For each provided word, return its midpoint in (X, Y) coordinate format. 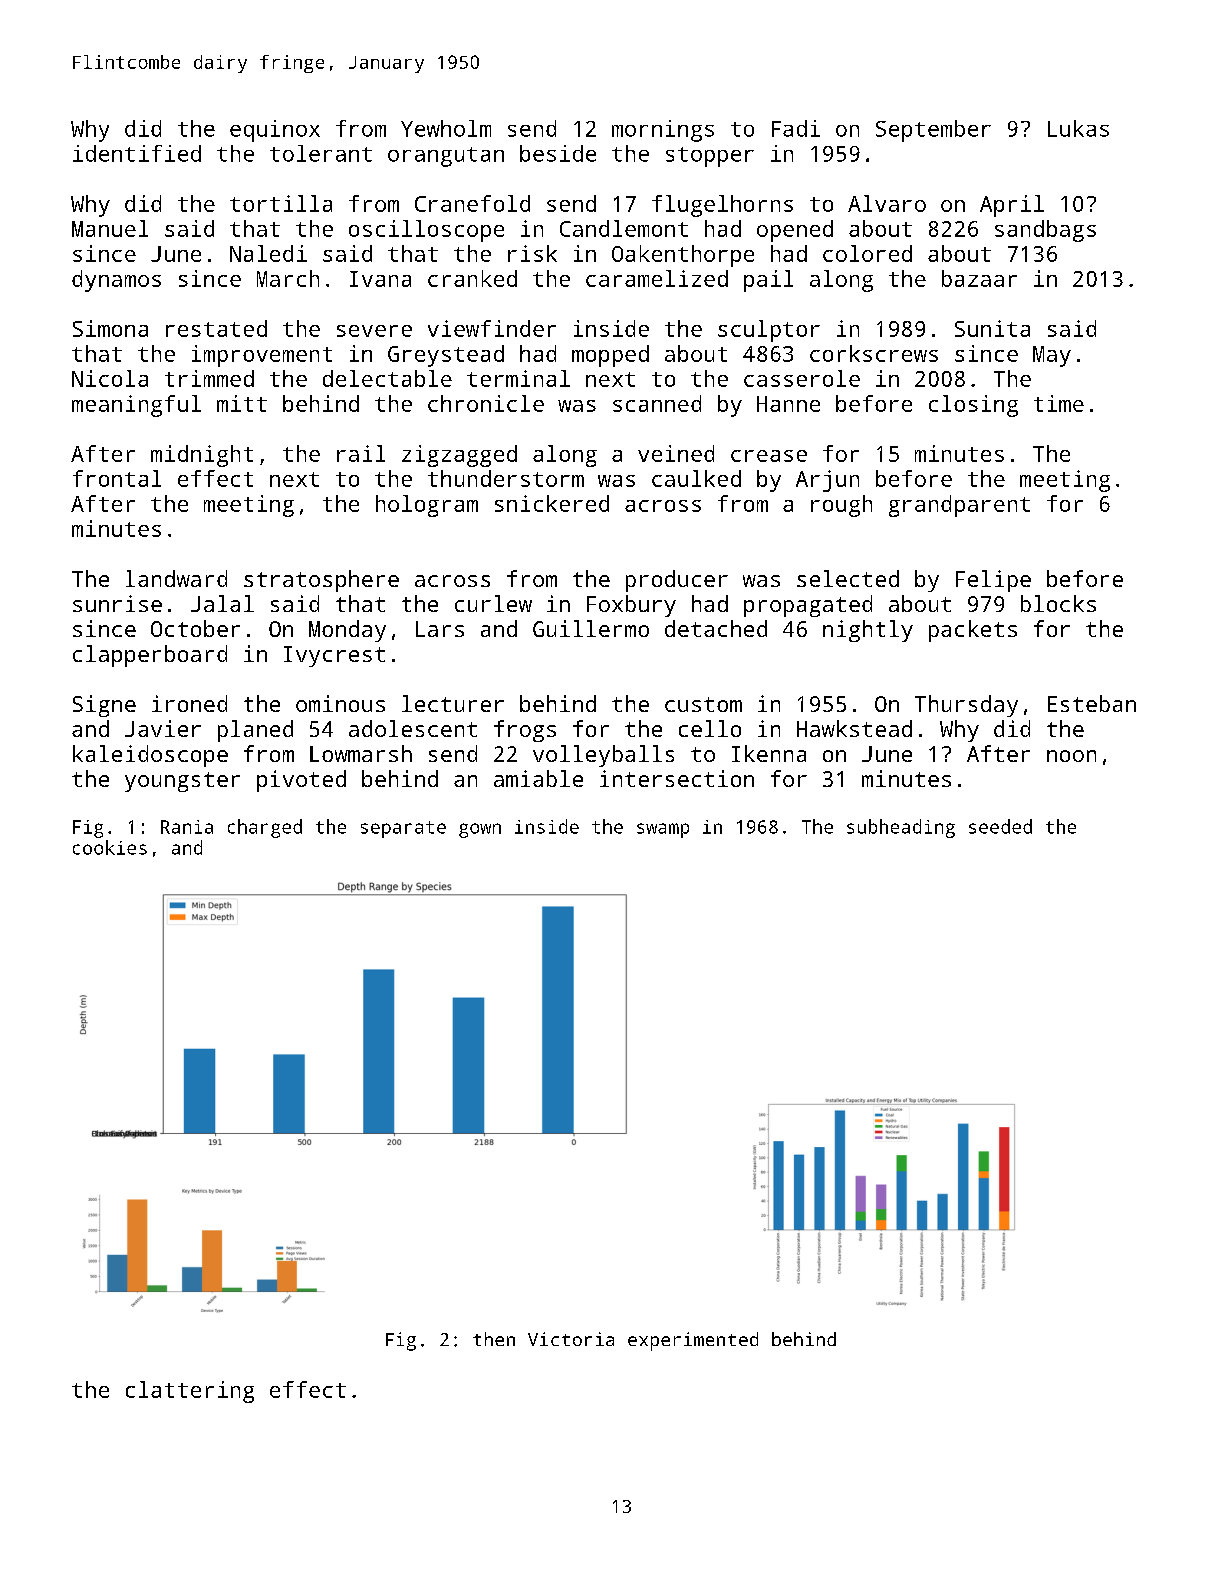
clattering (190, 1392)
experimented (693, 1341)
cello (710, 728)
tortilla (281, 203)
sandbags (1045, 231)
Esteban (1092, 703)
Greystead (446, 356)
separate (403, 829)
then (494, 1339)
